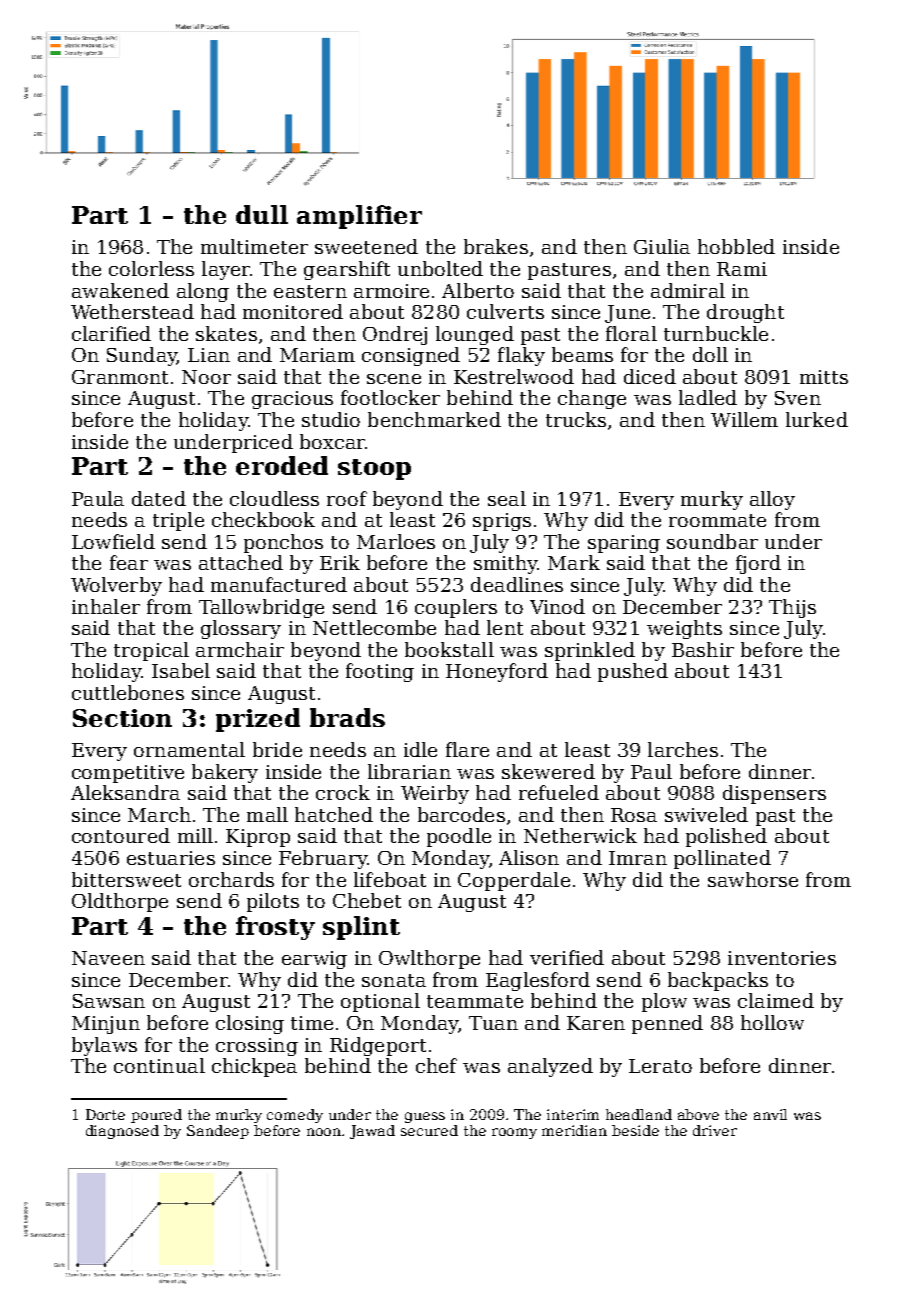 The width and height of the image is (924, 1311). What do you see at coordinates (240, 649) in the image?
I see `armchair` at bounding box center [240, 649].
